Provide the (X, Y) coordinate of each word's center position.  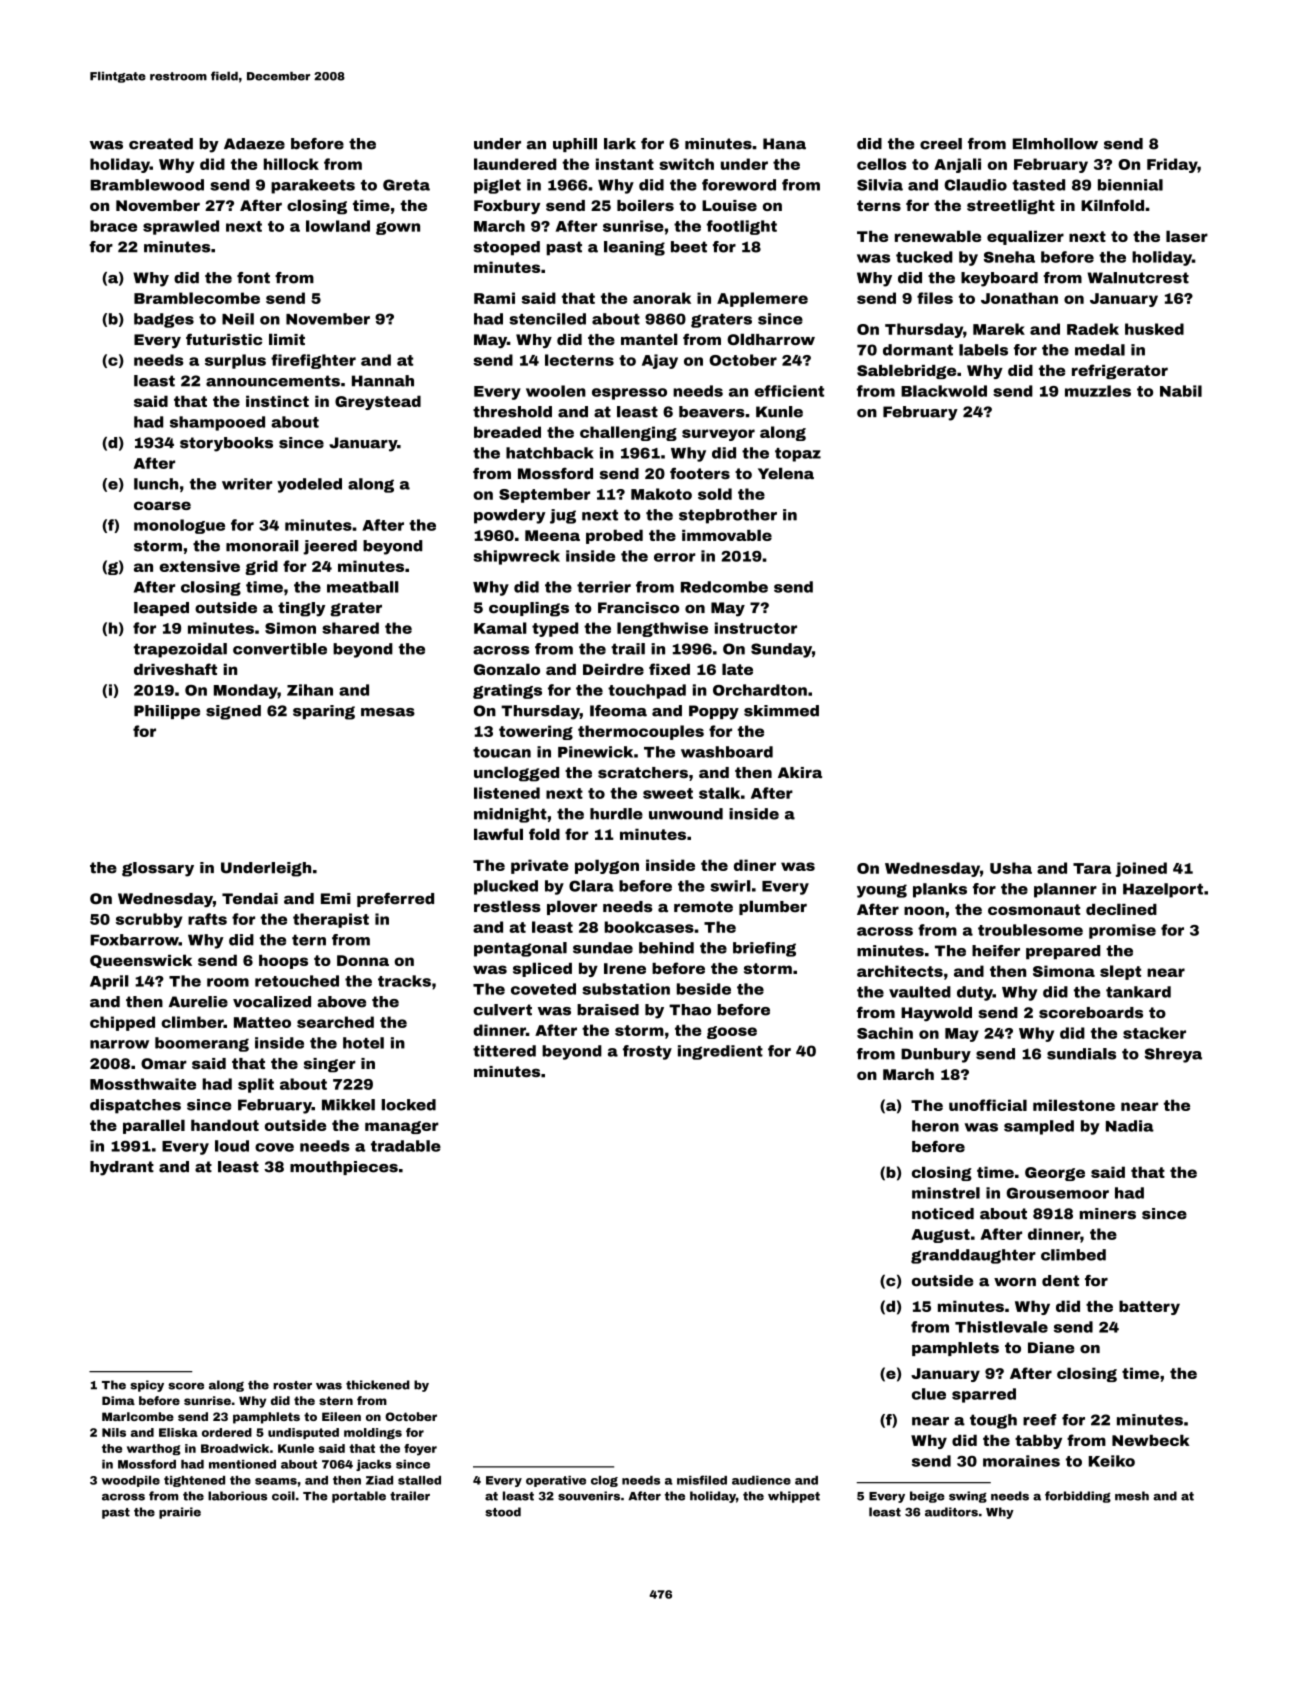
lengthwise (662, 629)
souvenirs (589, 1496)
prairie (180, 1513)
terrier (604, 587)
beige (927, 1497)
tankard (1138, 992)
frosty (647, 1052)
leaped (161, 609)
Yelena (786, 473)
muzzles (1098, 391)
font (253, 278)
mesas (388, 712)
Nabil (1181, 391)
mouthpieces (344, 1168)
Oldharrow (771, 339)
